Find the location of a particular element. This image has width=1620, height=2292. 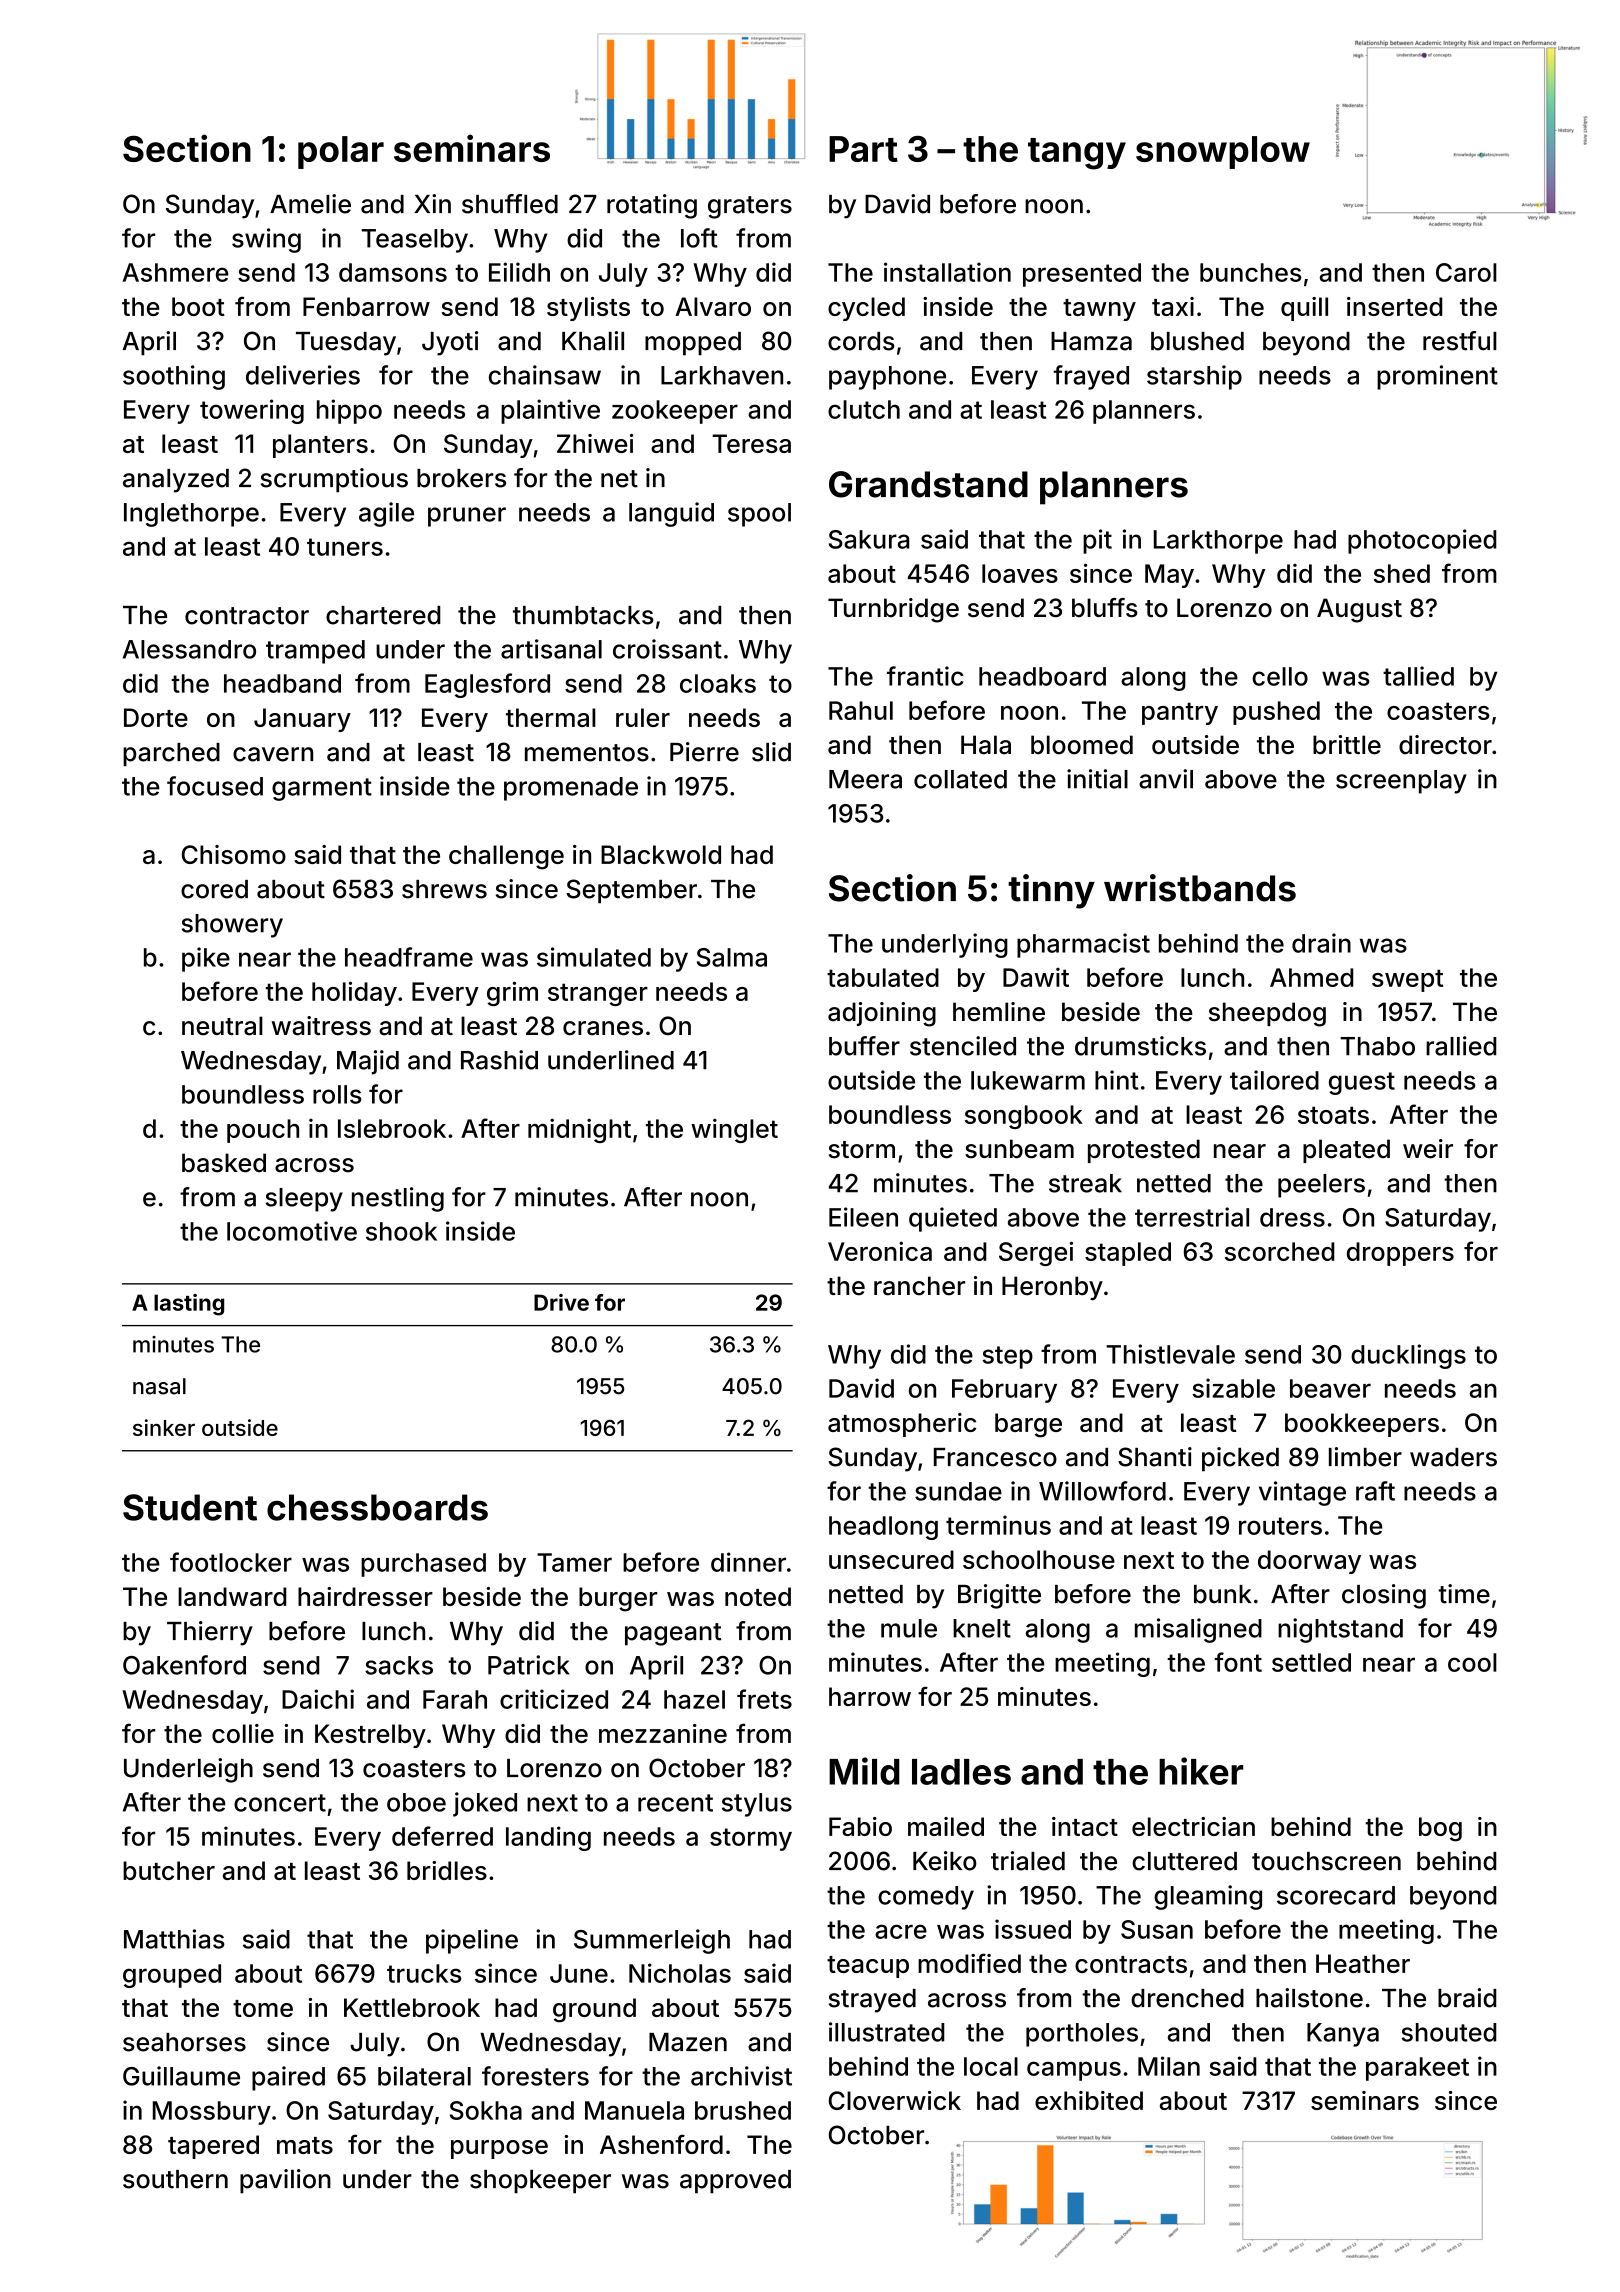

chessboards is located at coordinates (377, 1507).
